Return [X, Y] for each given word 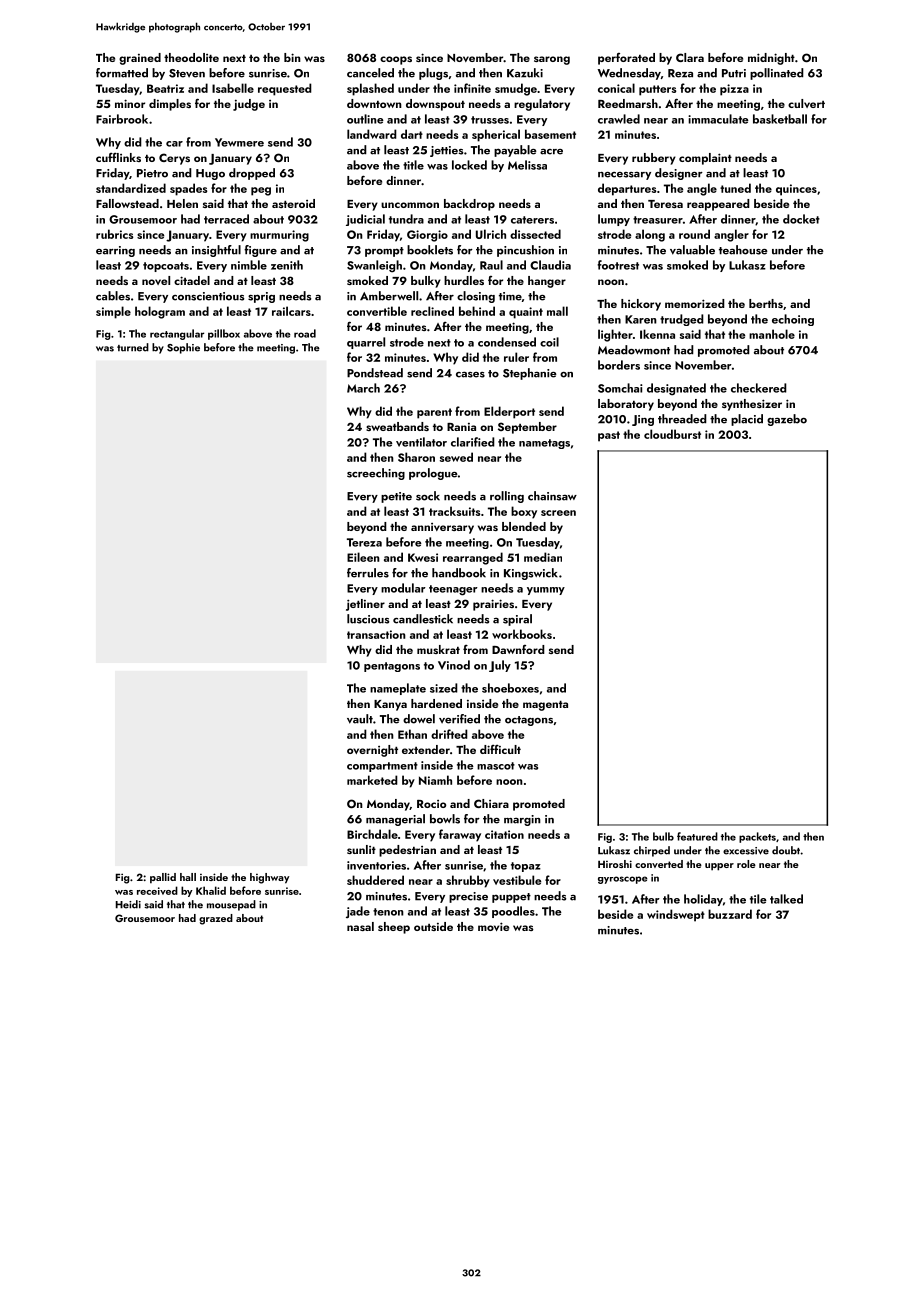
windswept [676, 915]
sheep [394, 928]
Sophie [183, 348]
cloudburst [672, 434]
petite [396, 497]
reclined [432, 311]
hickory [641, 305]
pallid [163, 878]
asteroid [293, 203]
